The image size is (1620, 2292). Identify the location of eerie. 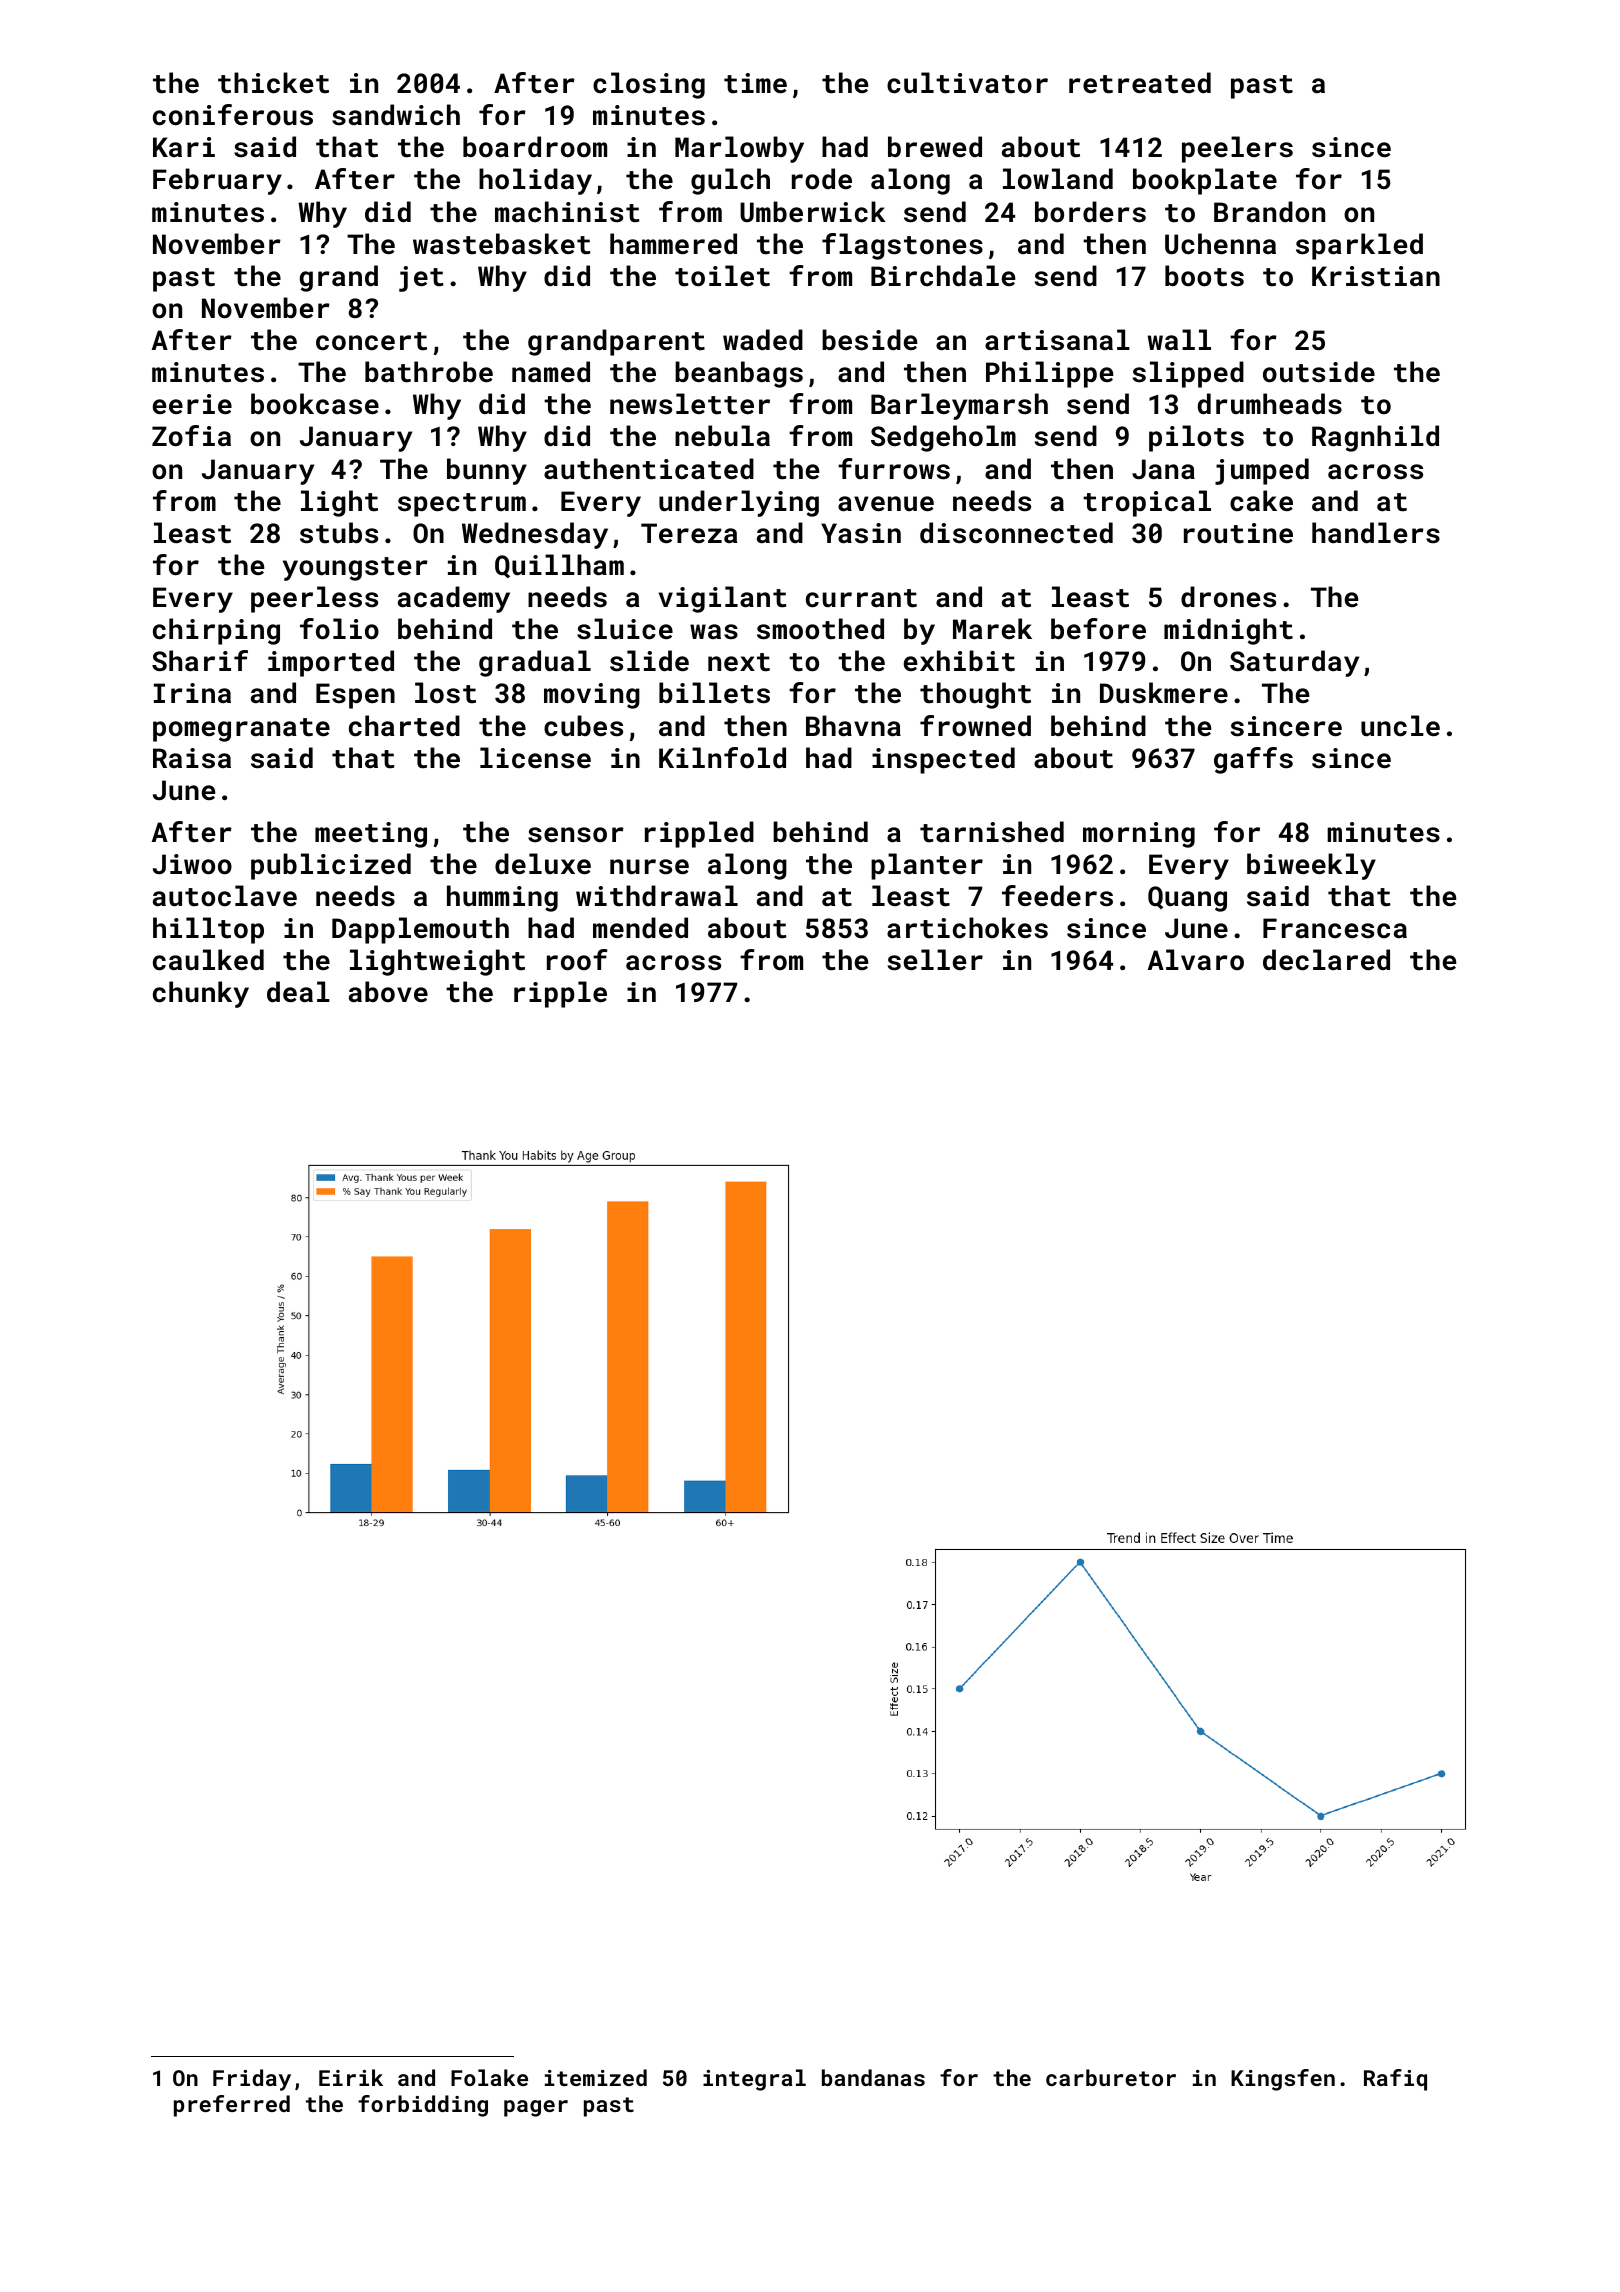
(192, 404).
